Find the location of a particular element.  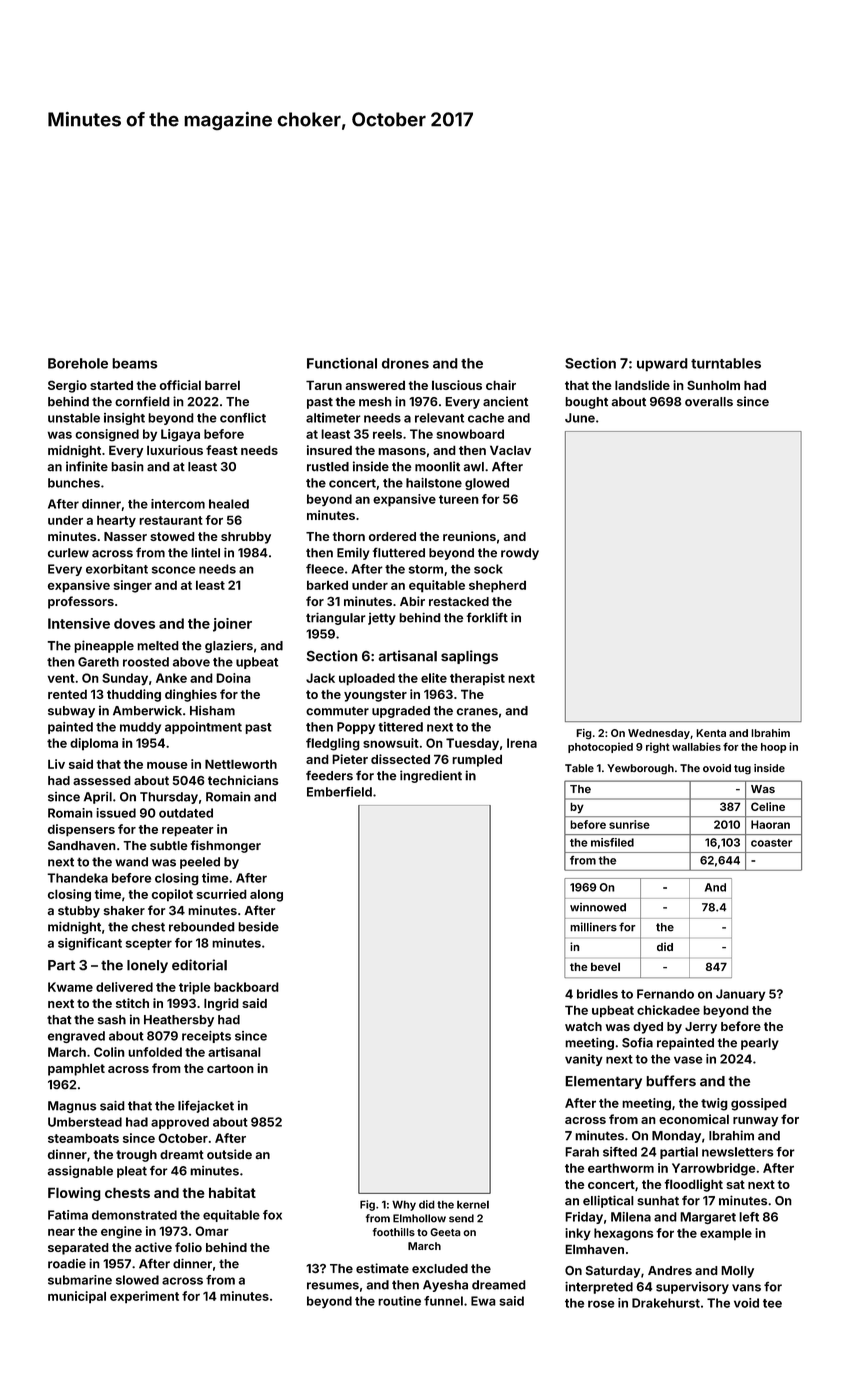

barrel is located at coordinates (222, 385).
